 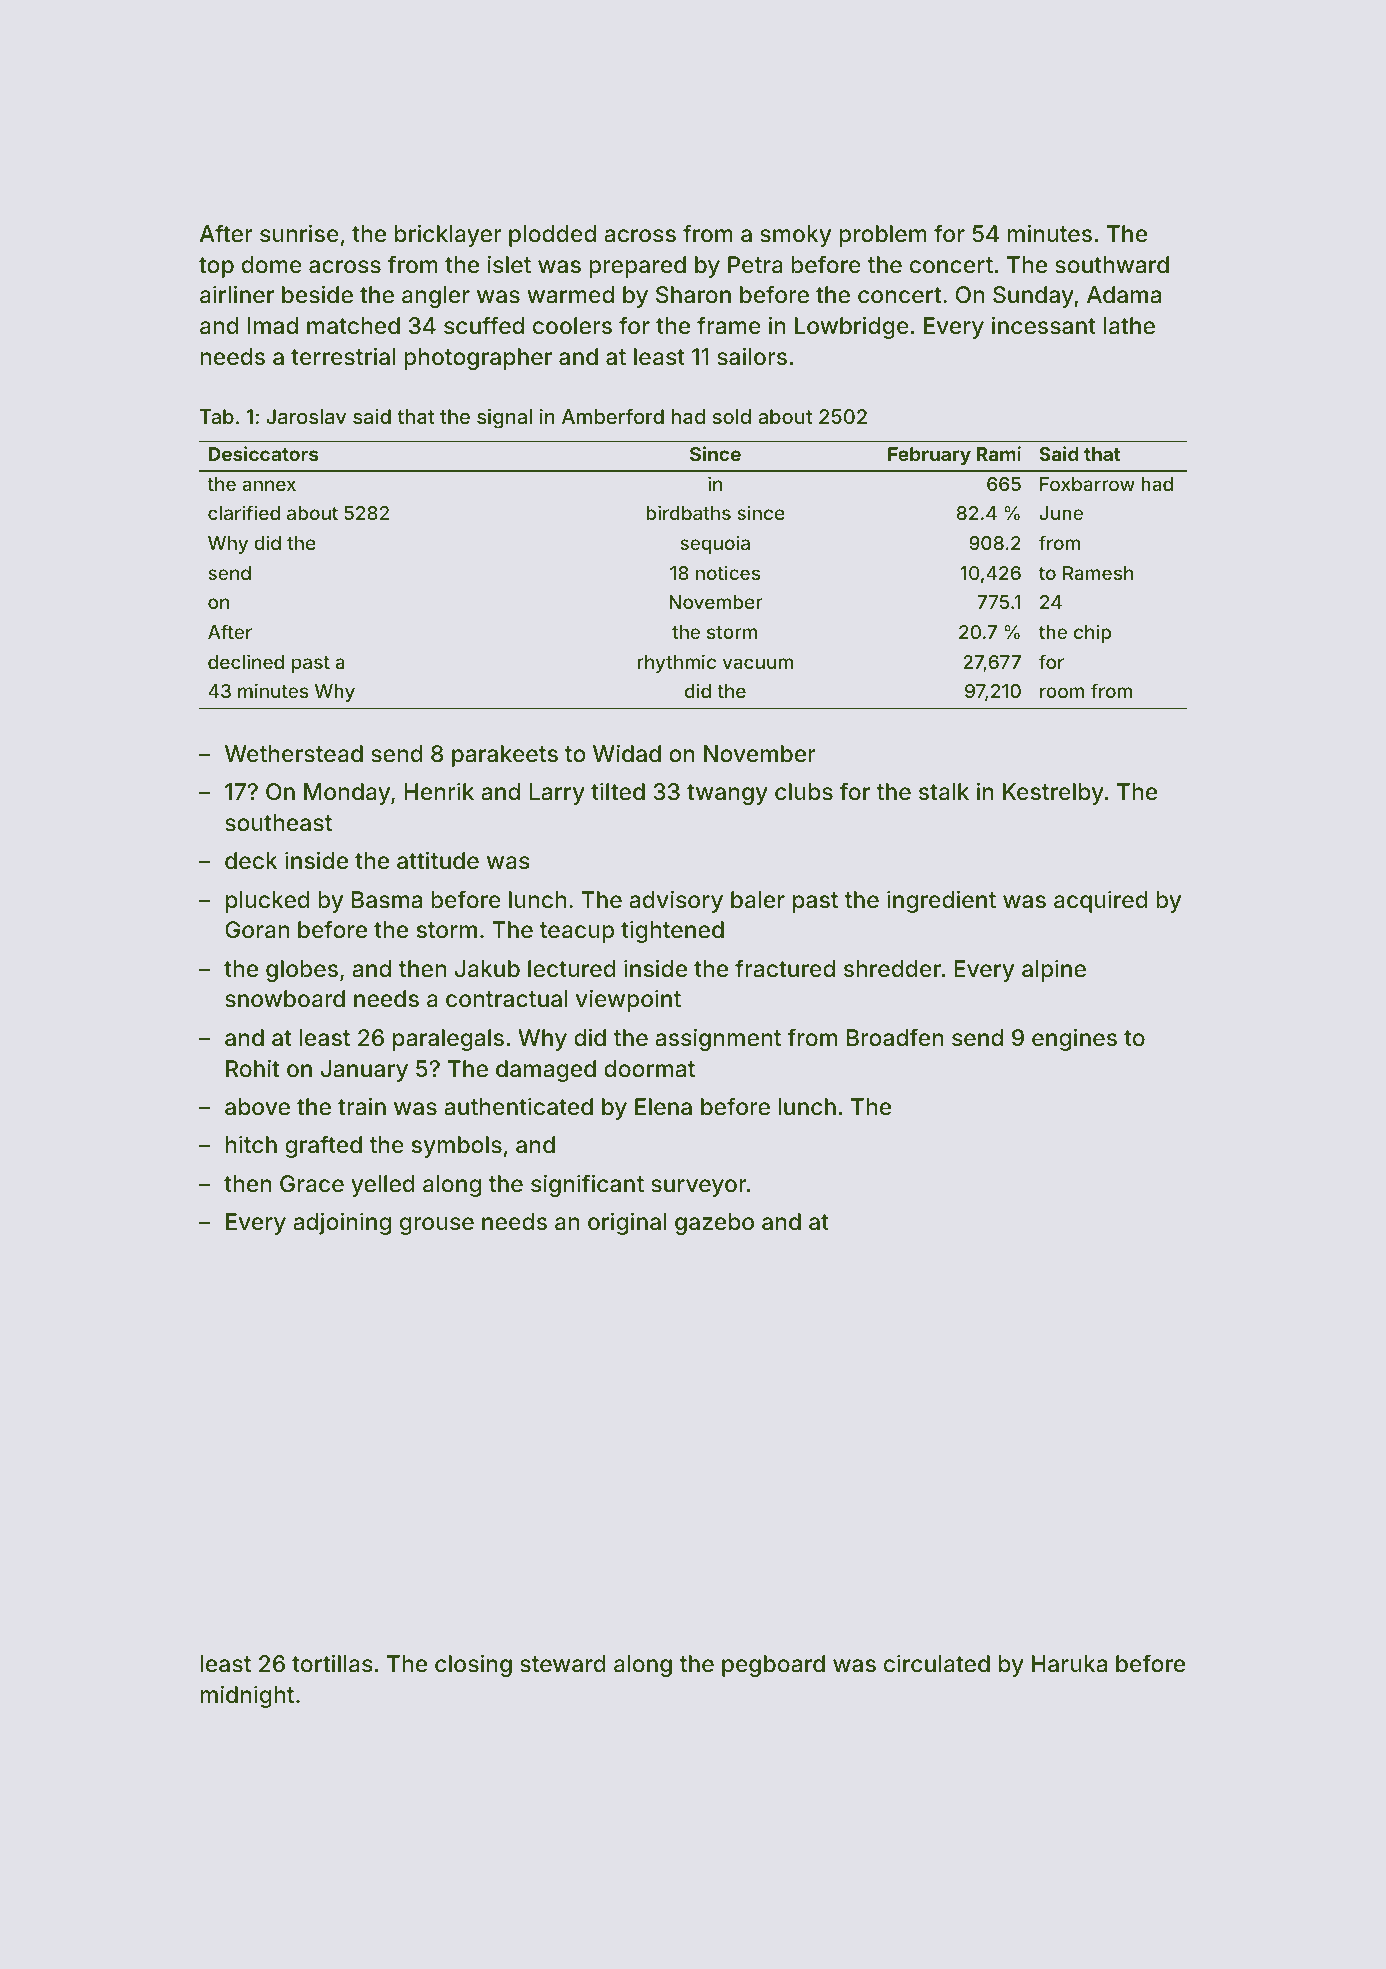 What do you see at coordinates (457, 1147) in the screenshot?
I see `symbols` at bounding box center [457, 1147].
